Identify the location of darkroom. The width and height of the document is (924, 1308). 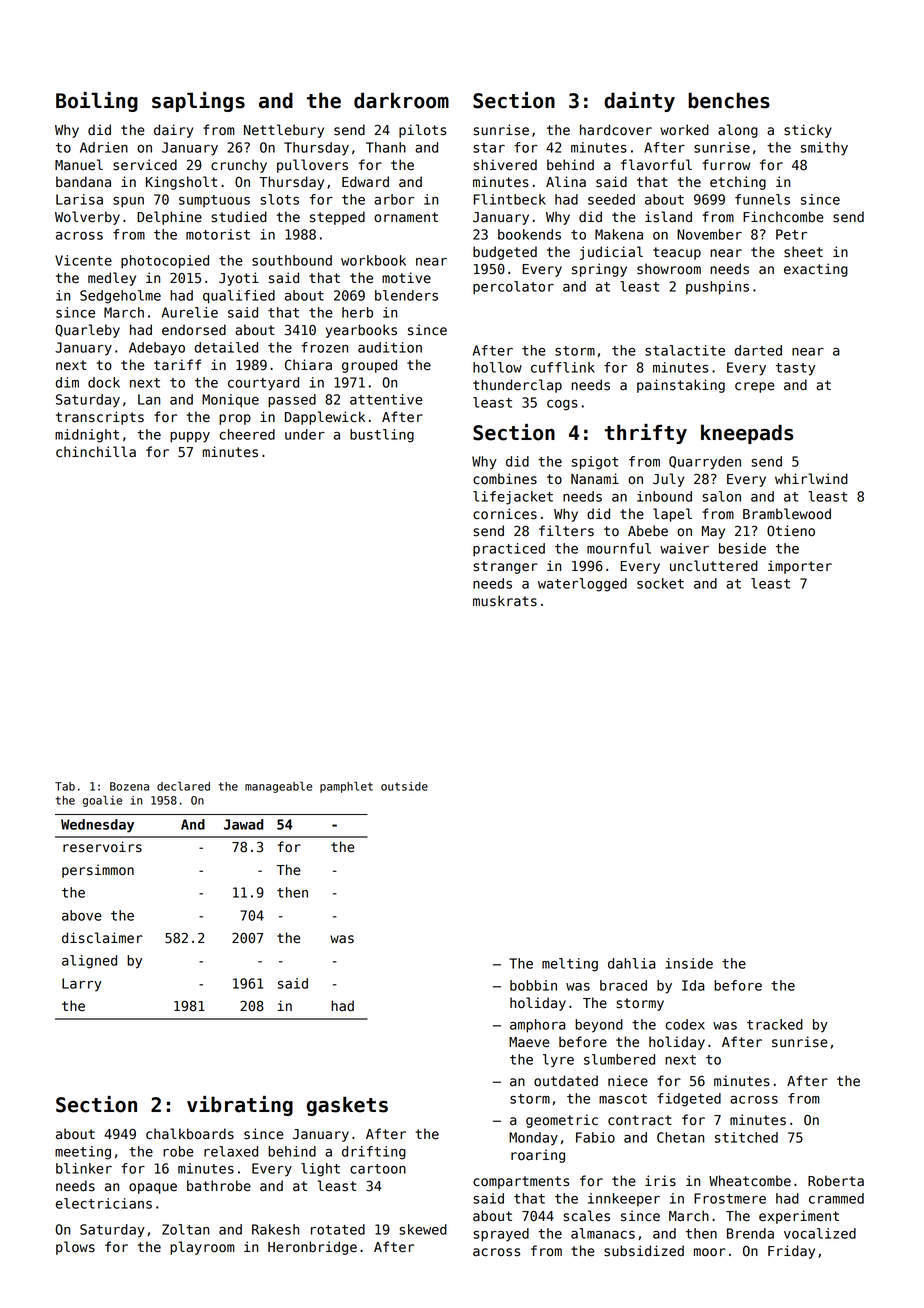
(401, 100).
